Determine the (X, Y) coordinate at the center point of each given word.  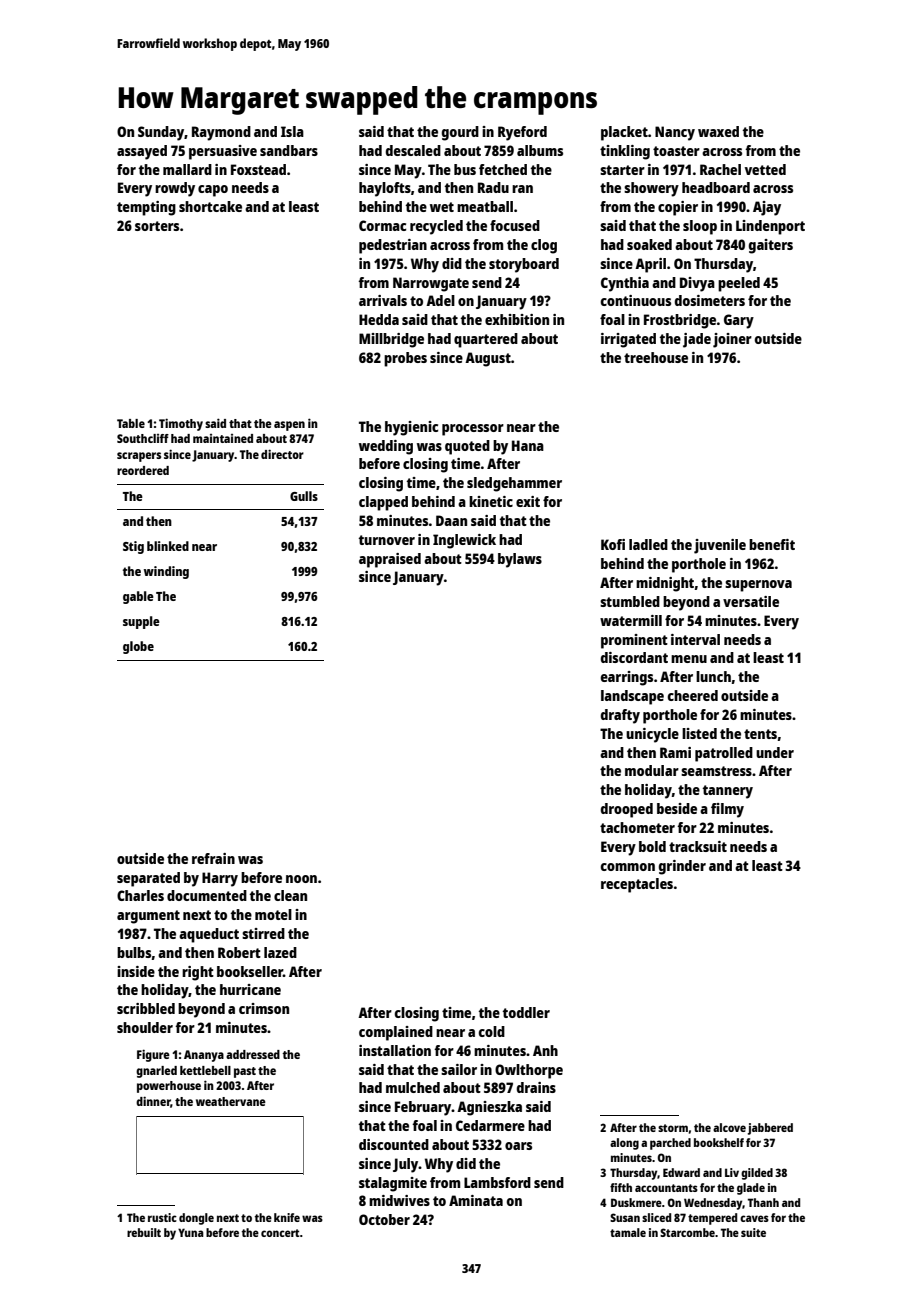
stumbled (630, 601)
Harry (220, 879)
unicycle (652, 735)
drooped (627, 810)
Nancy (675, 133)
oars (518, 1146)
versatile (751, 601)
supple (141, 622)
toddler (526, 1012)
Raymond (221, 133)
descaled (413, 150)
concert (280, 1233)
